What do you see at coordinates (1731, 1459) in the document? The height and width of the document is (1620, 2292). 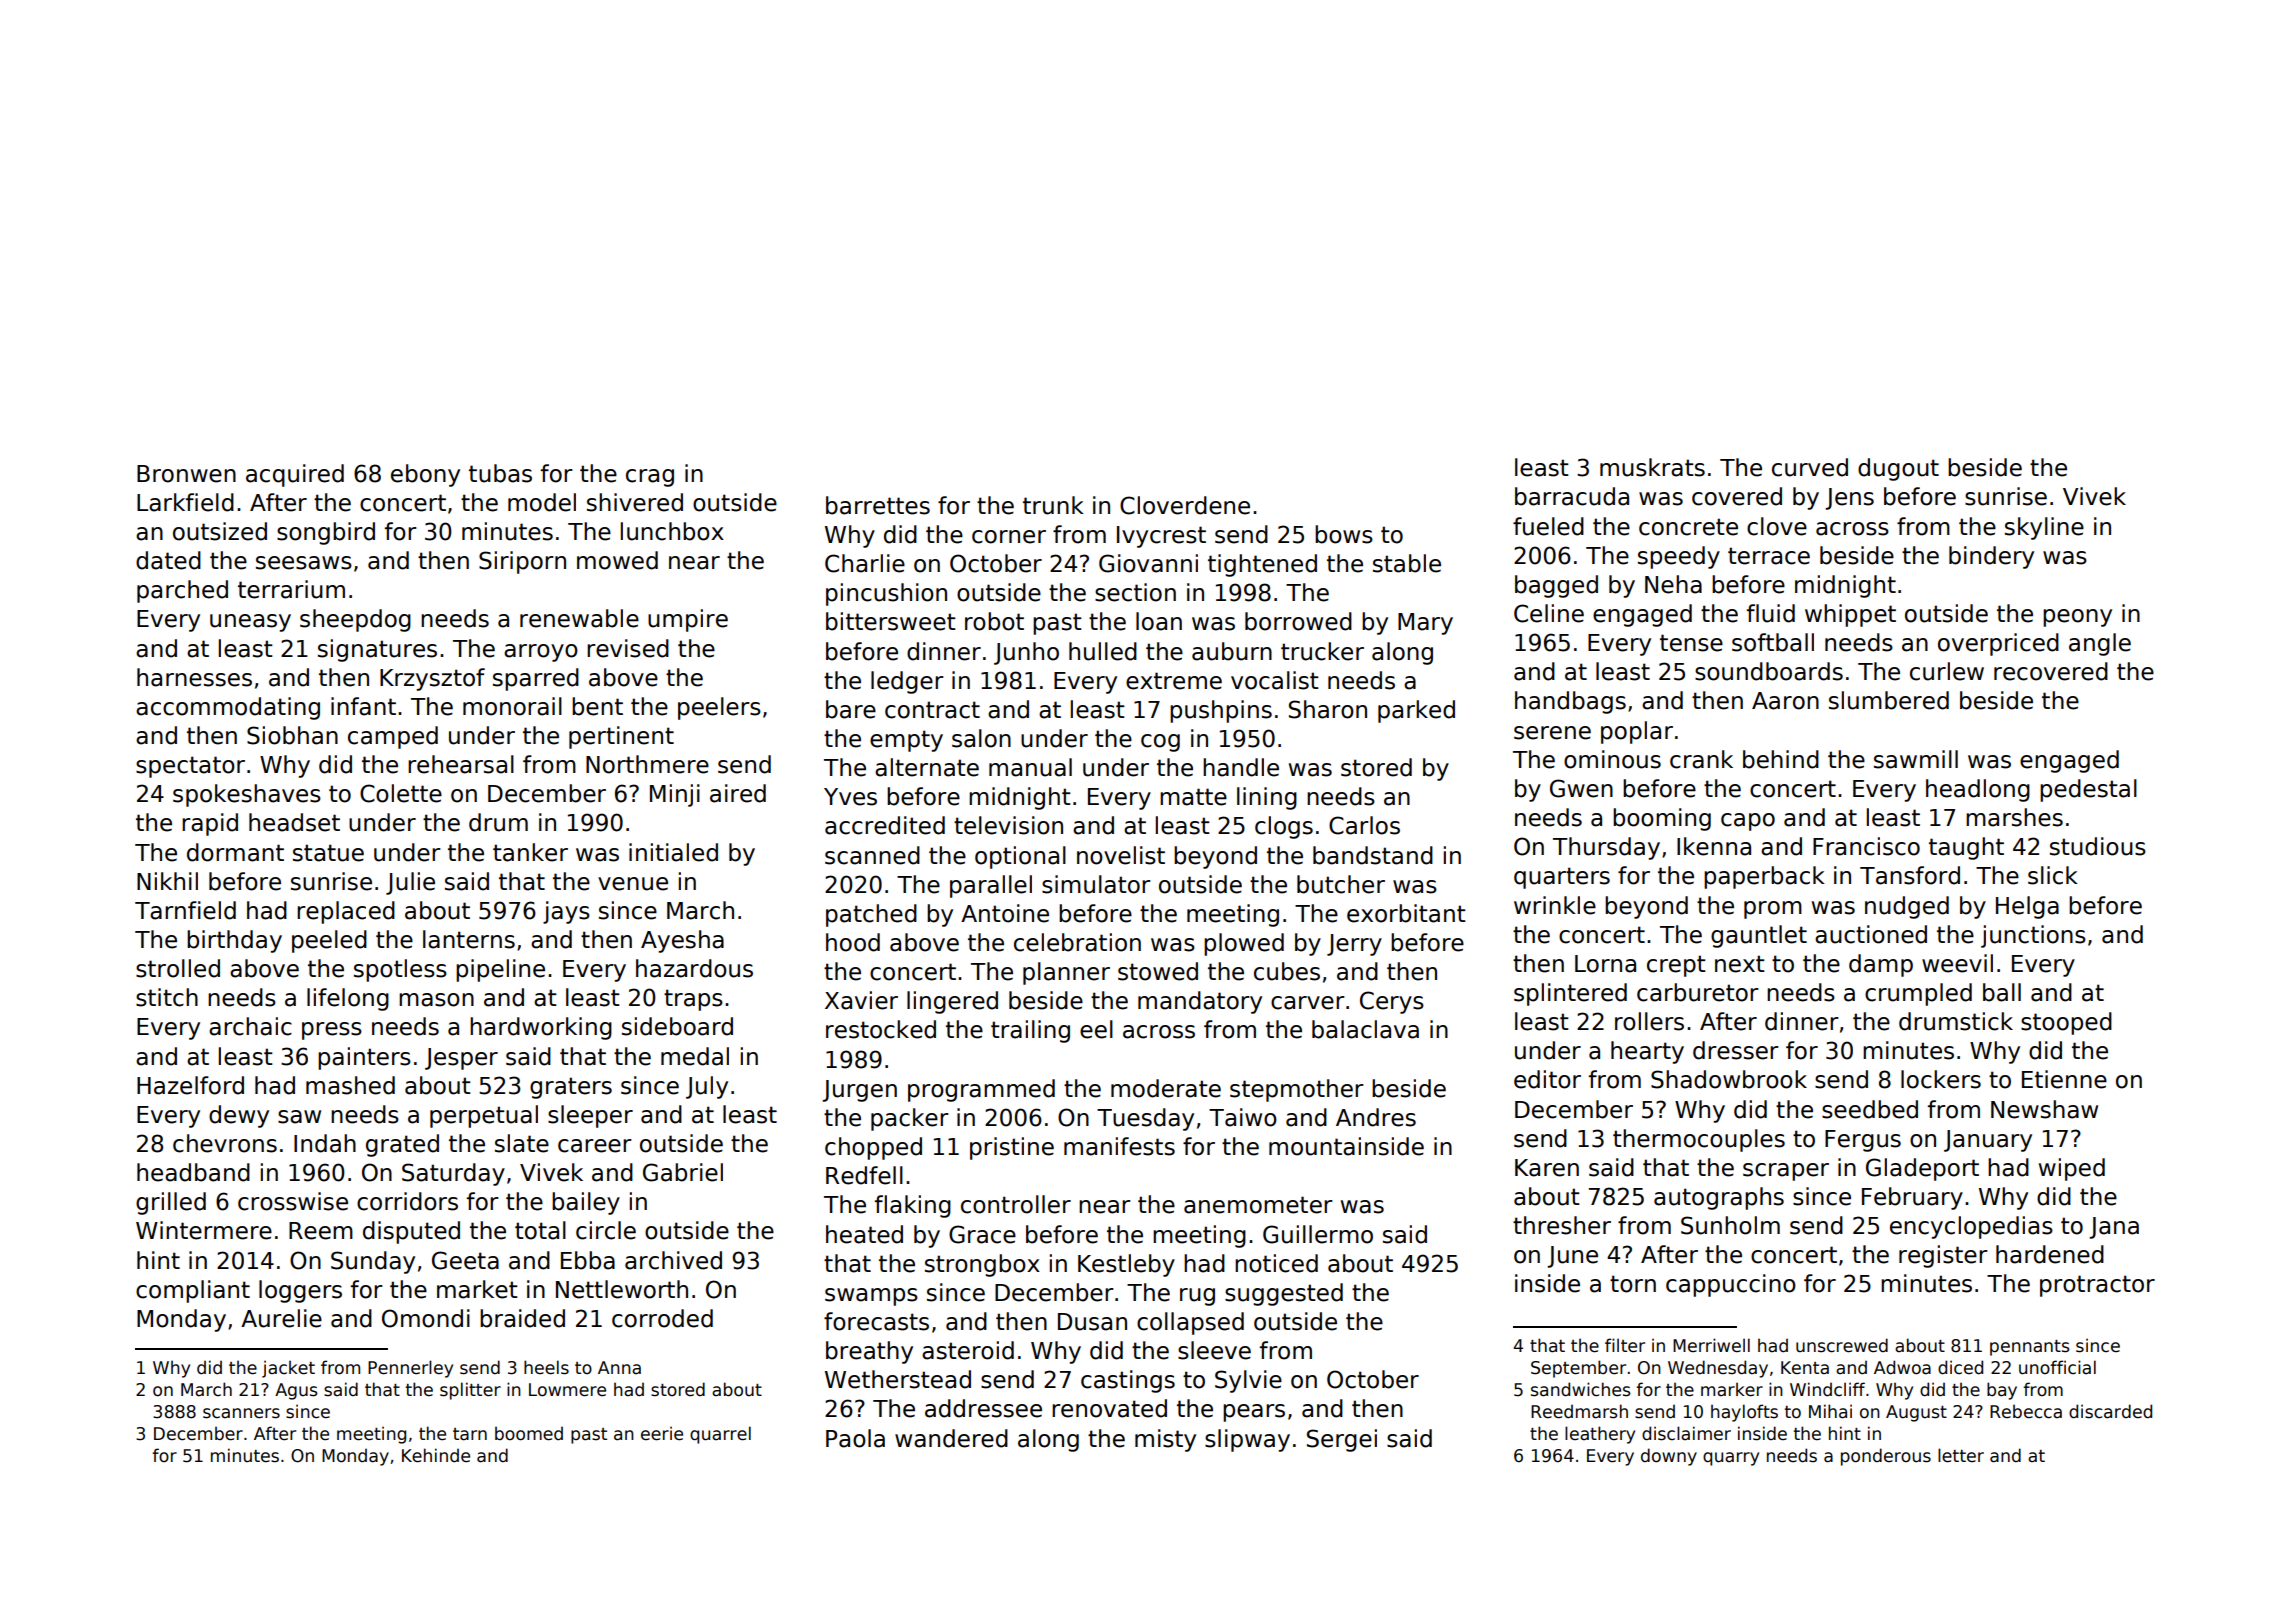 I see `quarry` at bounding box center [1731, 1459].
